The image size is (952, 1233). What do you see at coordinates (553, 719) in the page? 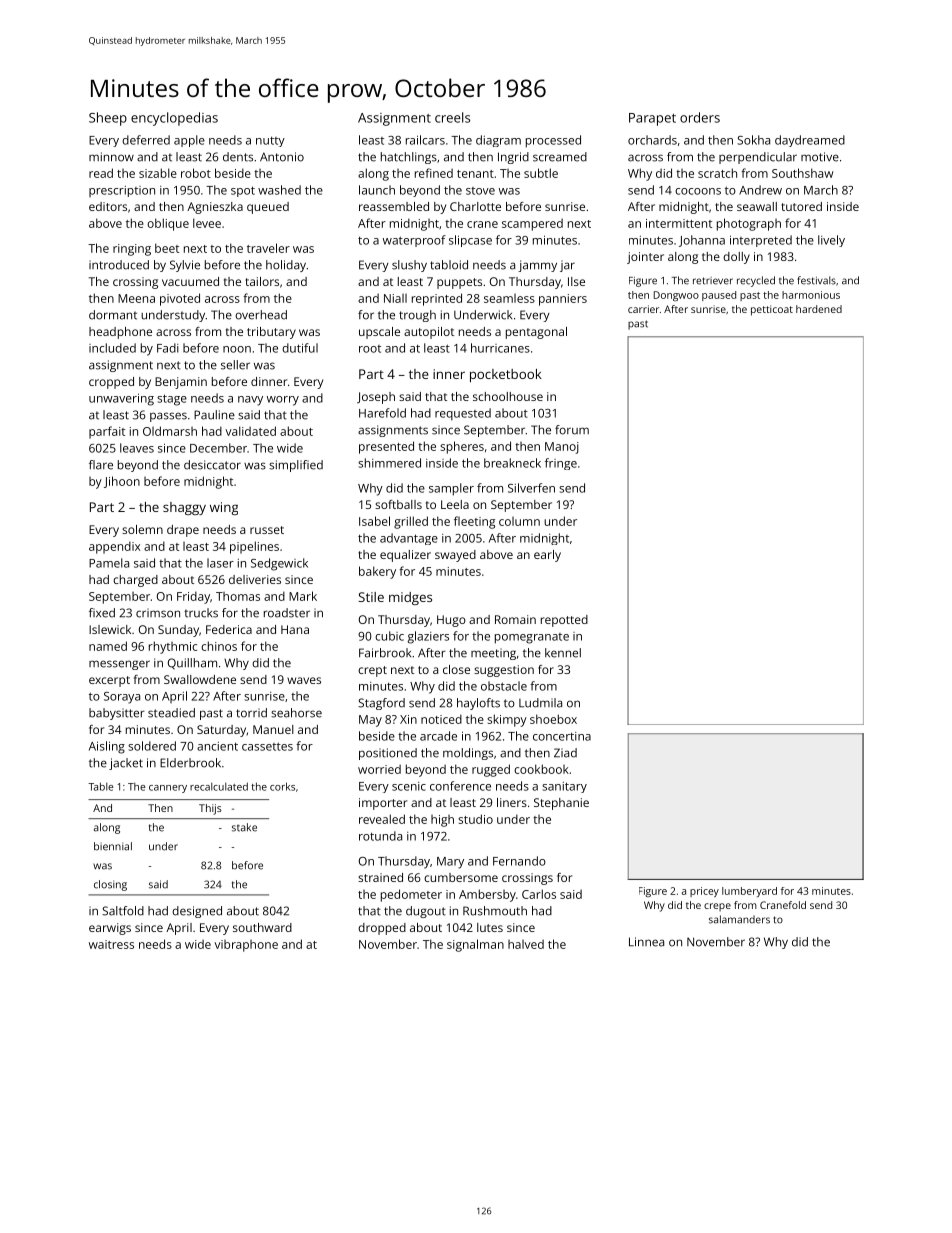
I see `shoebox` at bounding box center [553, 719].
